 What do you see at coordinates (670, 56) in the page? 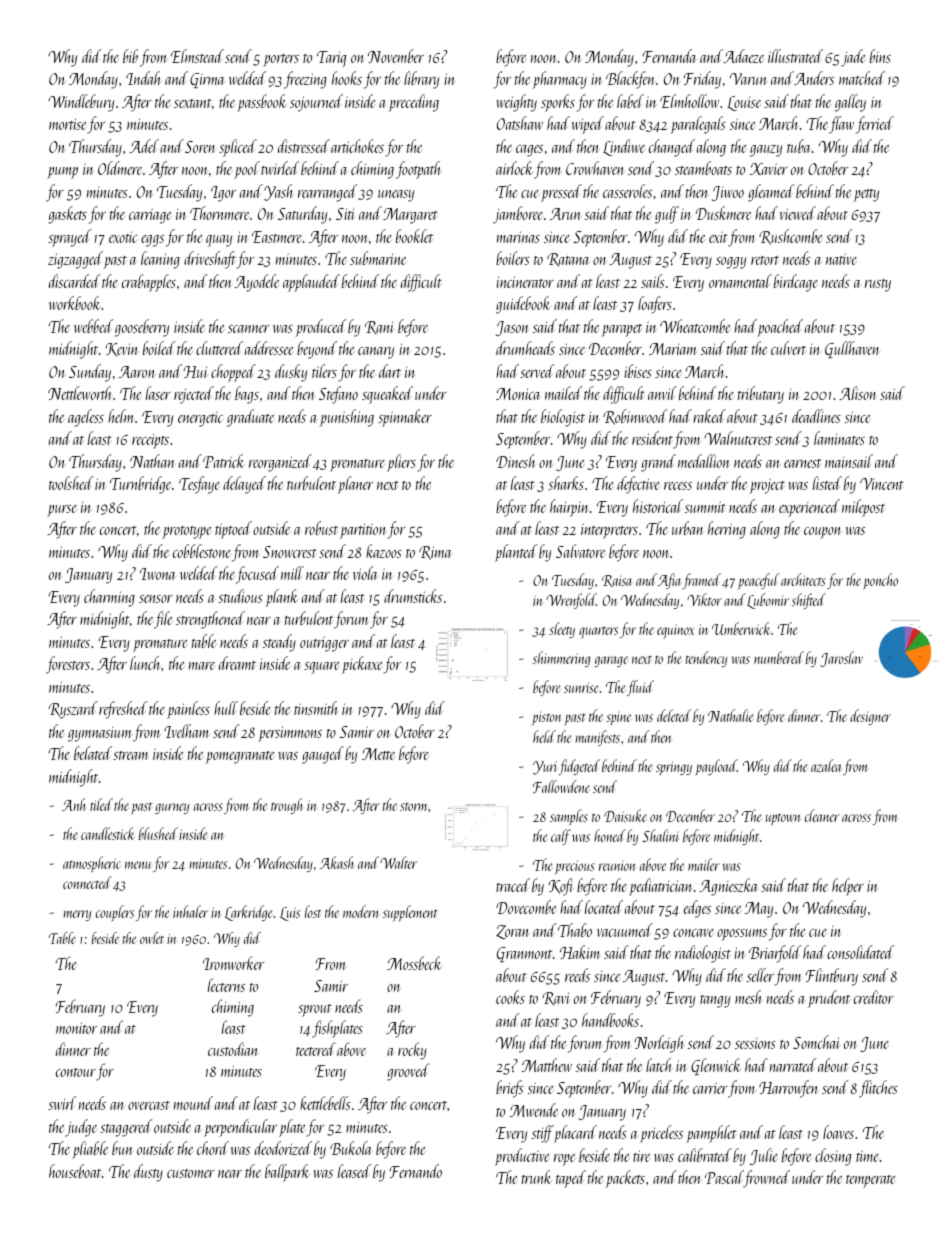
I see `Fernanda` at bounding box center [670, 56].
